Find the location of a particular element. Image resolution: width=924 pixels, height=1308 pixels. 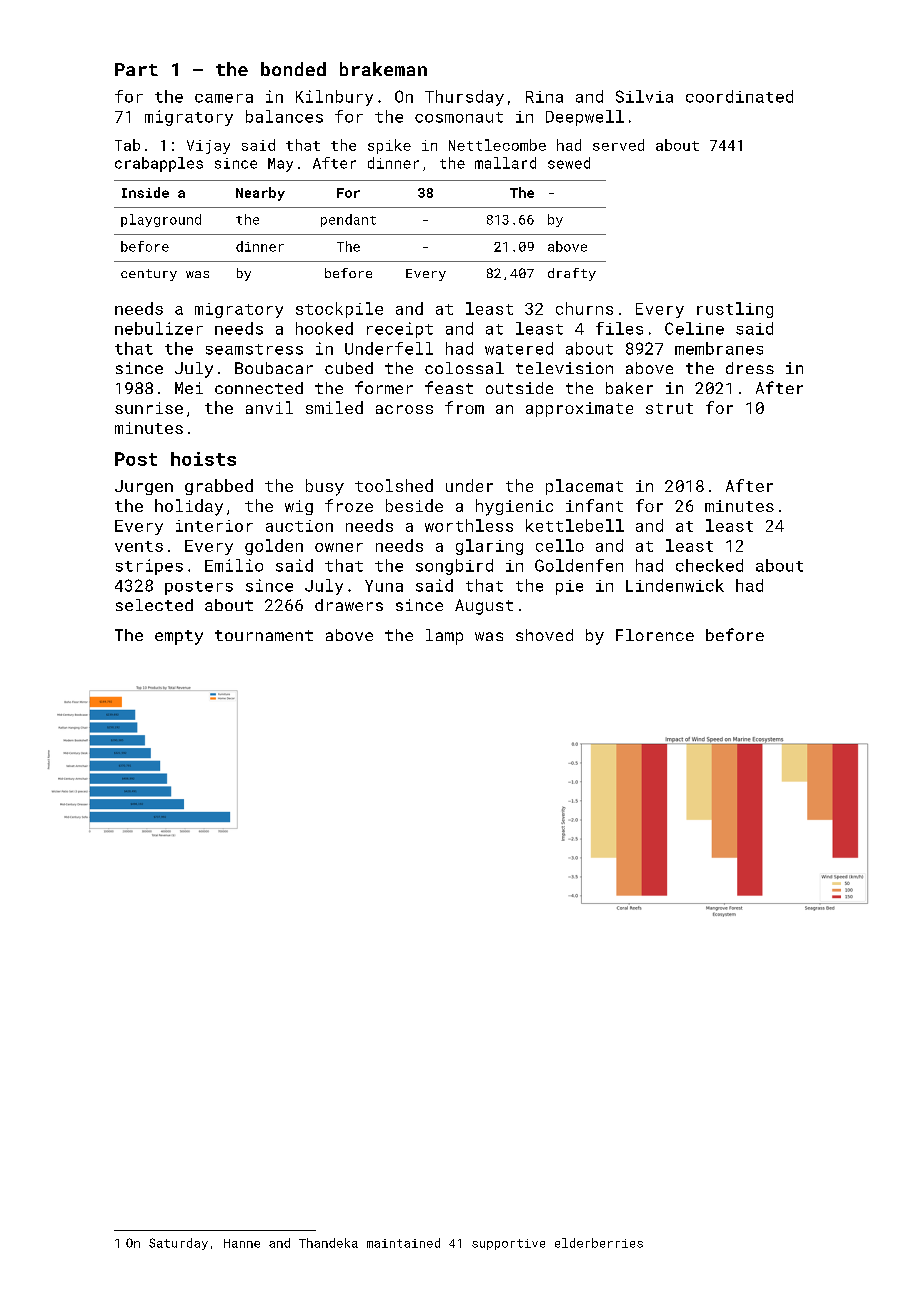

Part is located at coordinates (136, 69).
